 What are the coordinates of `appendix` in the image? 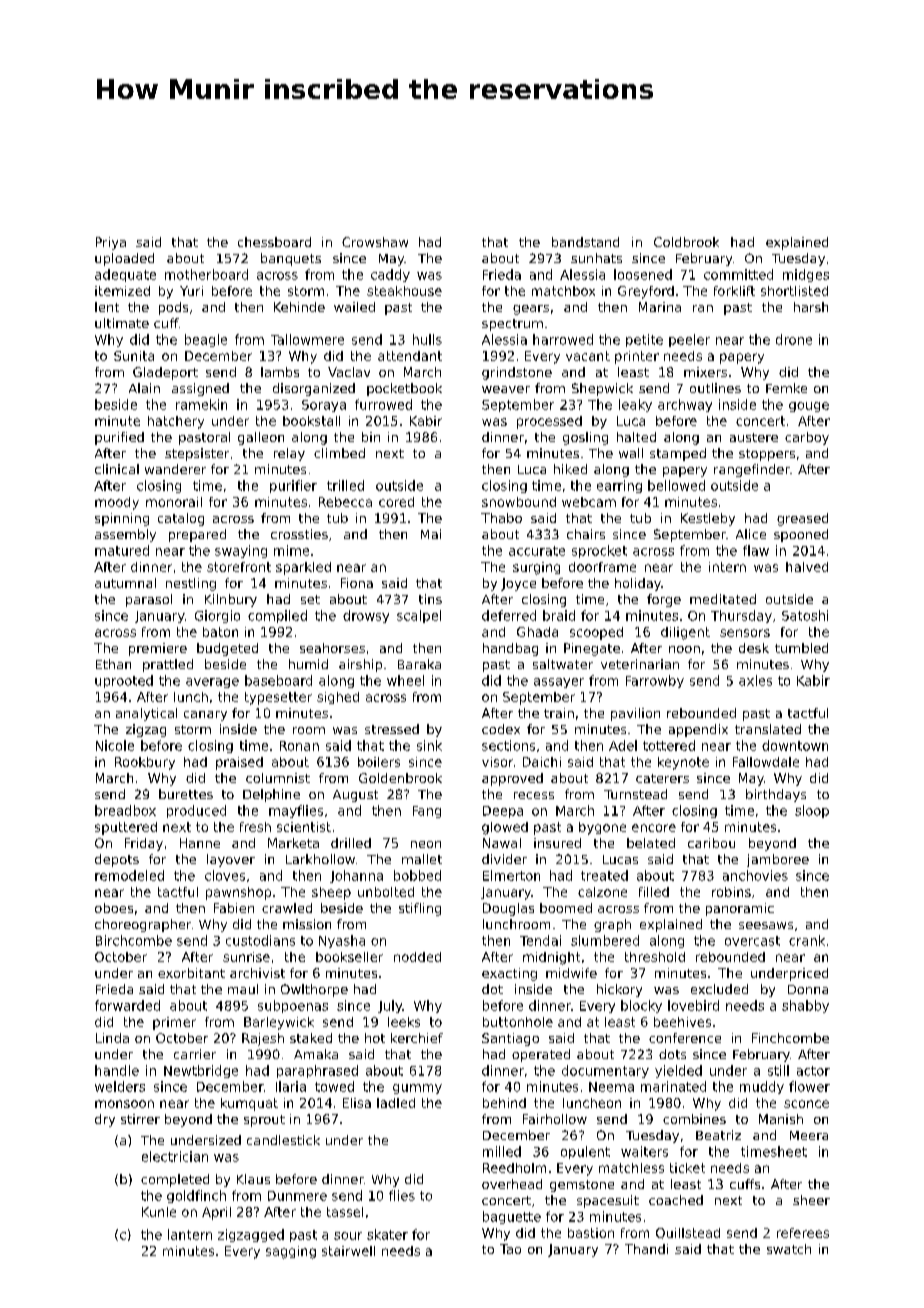 It's located at (698, 730).
